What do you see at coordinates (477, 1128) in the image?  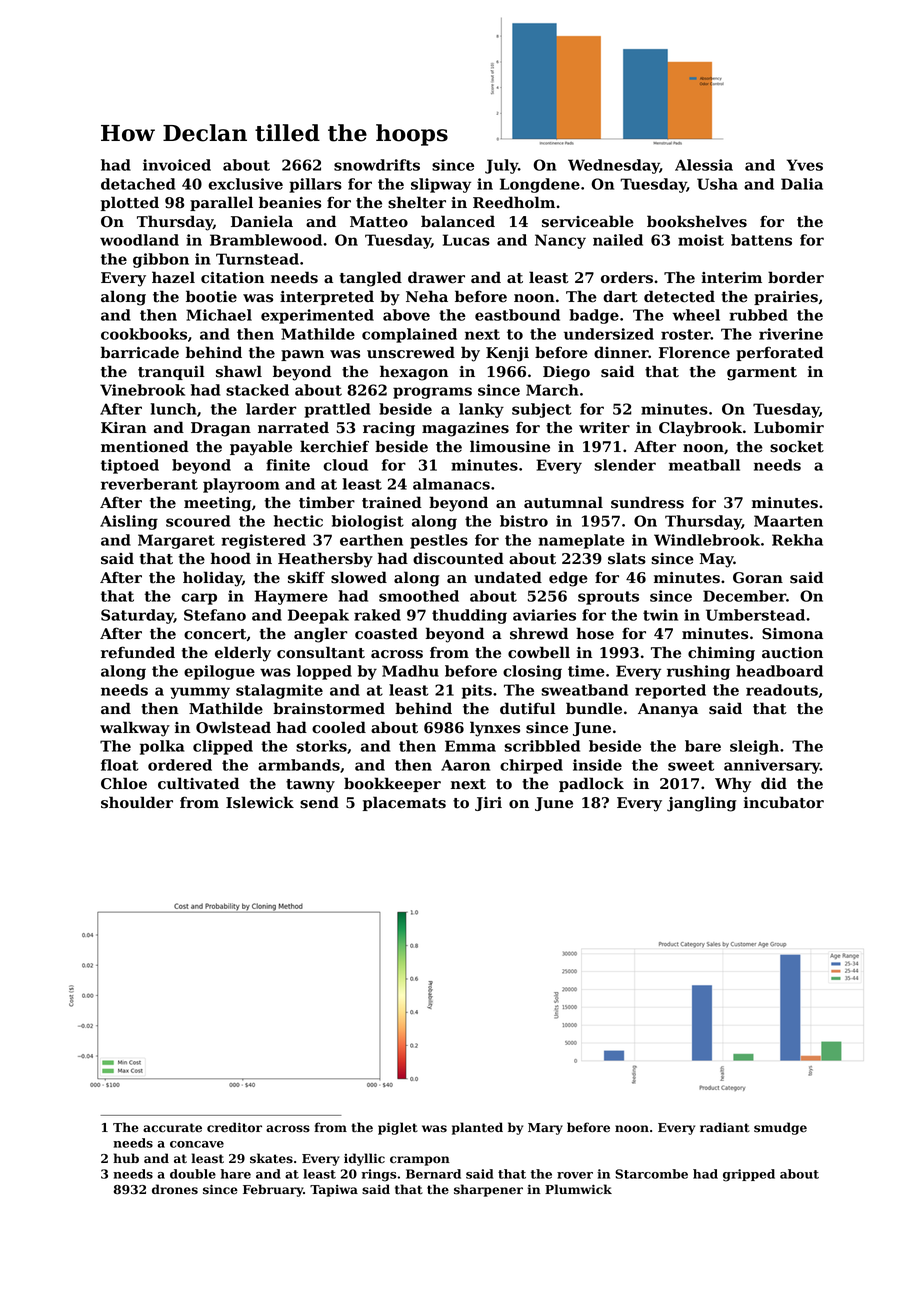 I see `planted` at bounding box center [477, 1128].
